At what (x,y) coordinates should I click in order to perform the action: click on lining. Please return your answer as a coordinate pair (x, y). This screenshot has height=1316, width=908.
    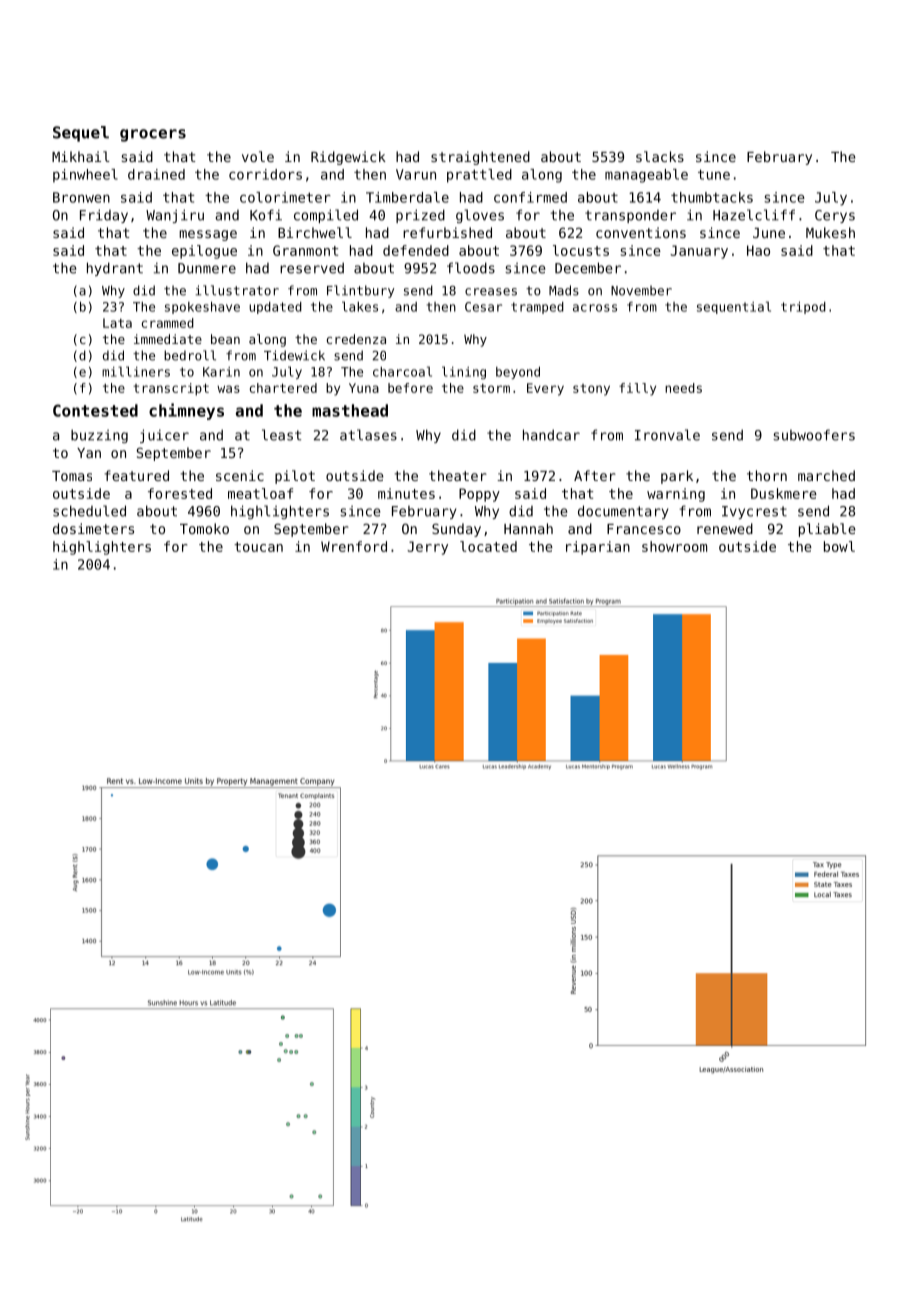
    Looking at the image, I should click on (464, 372).
